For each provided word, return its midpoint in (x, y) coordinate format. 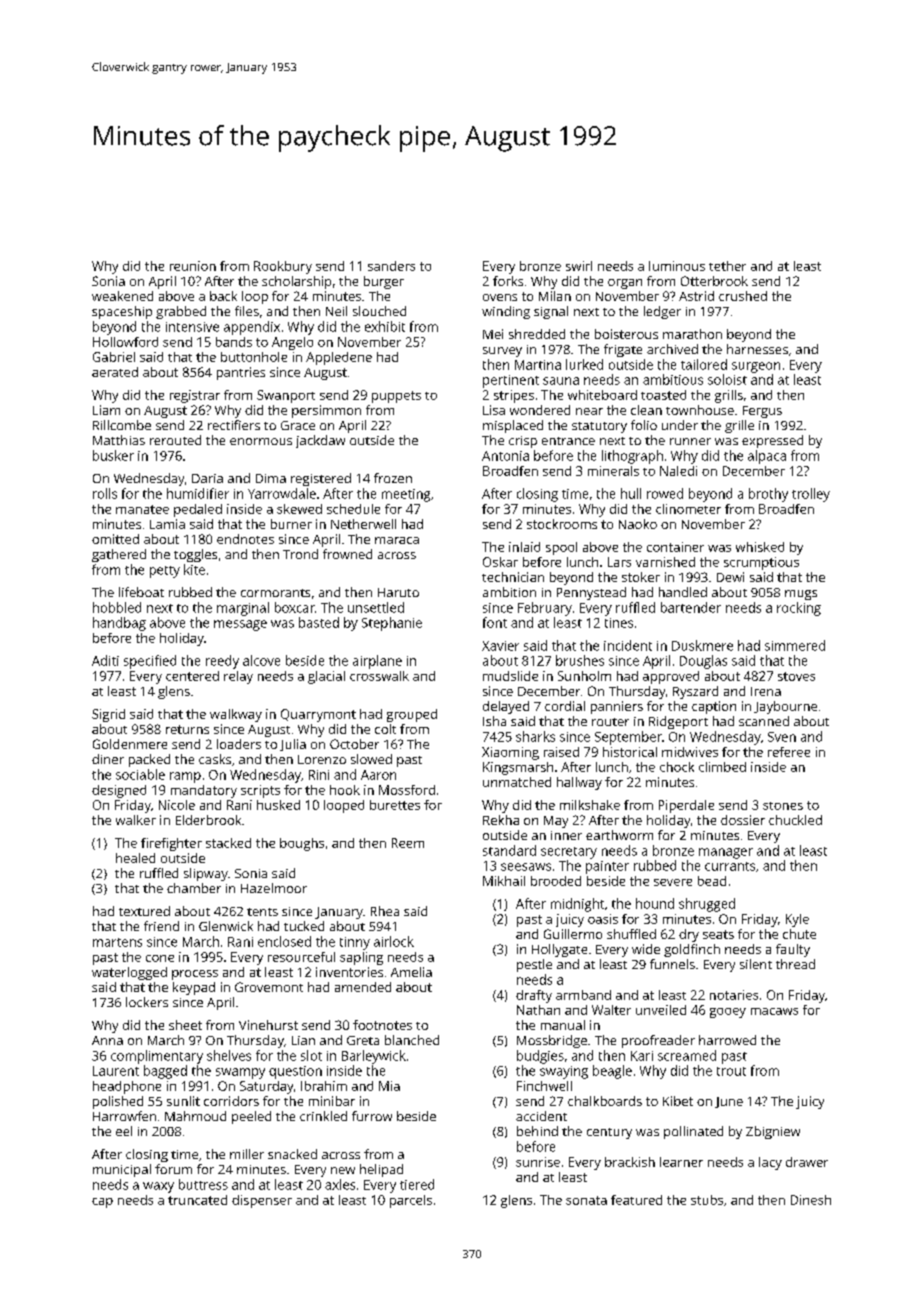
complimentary (157, 1057)
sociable (140, 774)
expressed (772, 441)
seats (718, 934)
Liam (106, 410)
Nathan (538, 1010)
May (556, 822)
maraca (397, 540)
